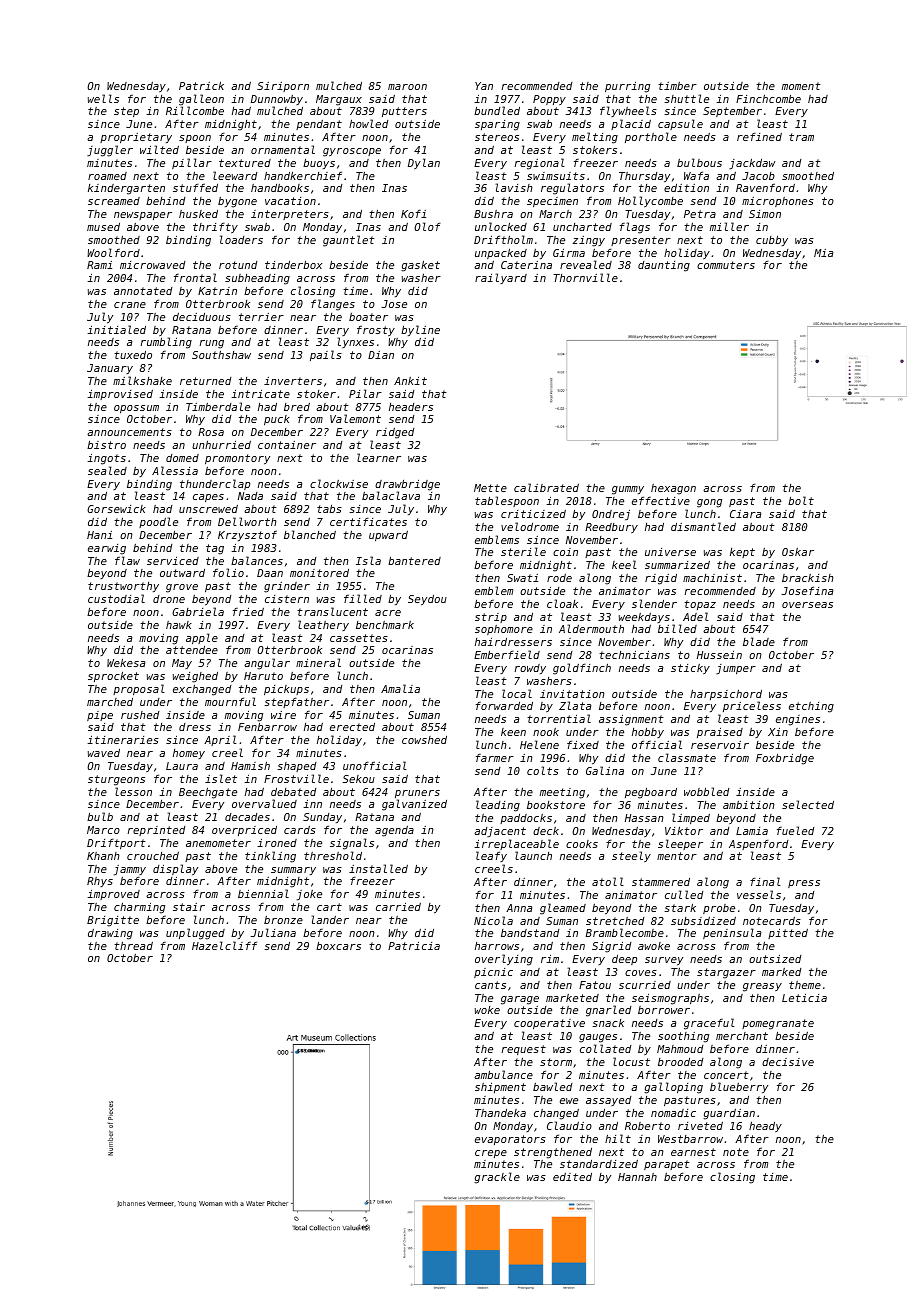 This document has width=924, height=1308. I want to click on buoys, so click(319, 164).
